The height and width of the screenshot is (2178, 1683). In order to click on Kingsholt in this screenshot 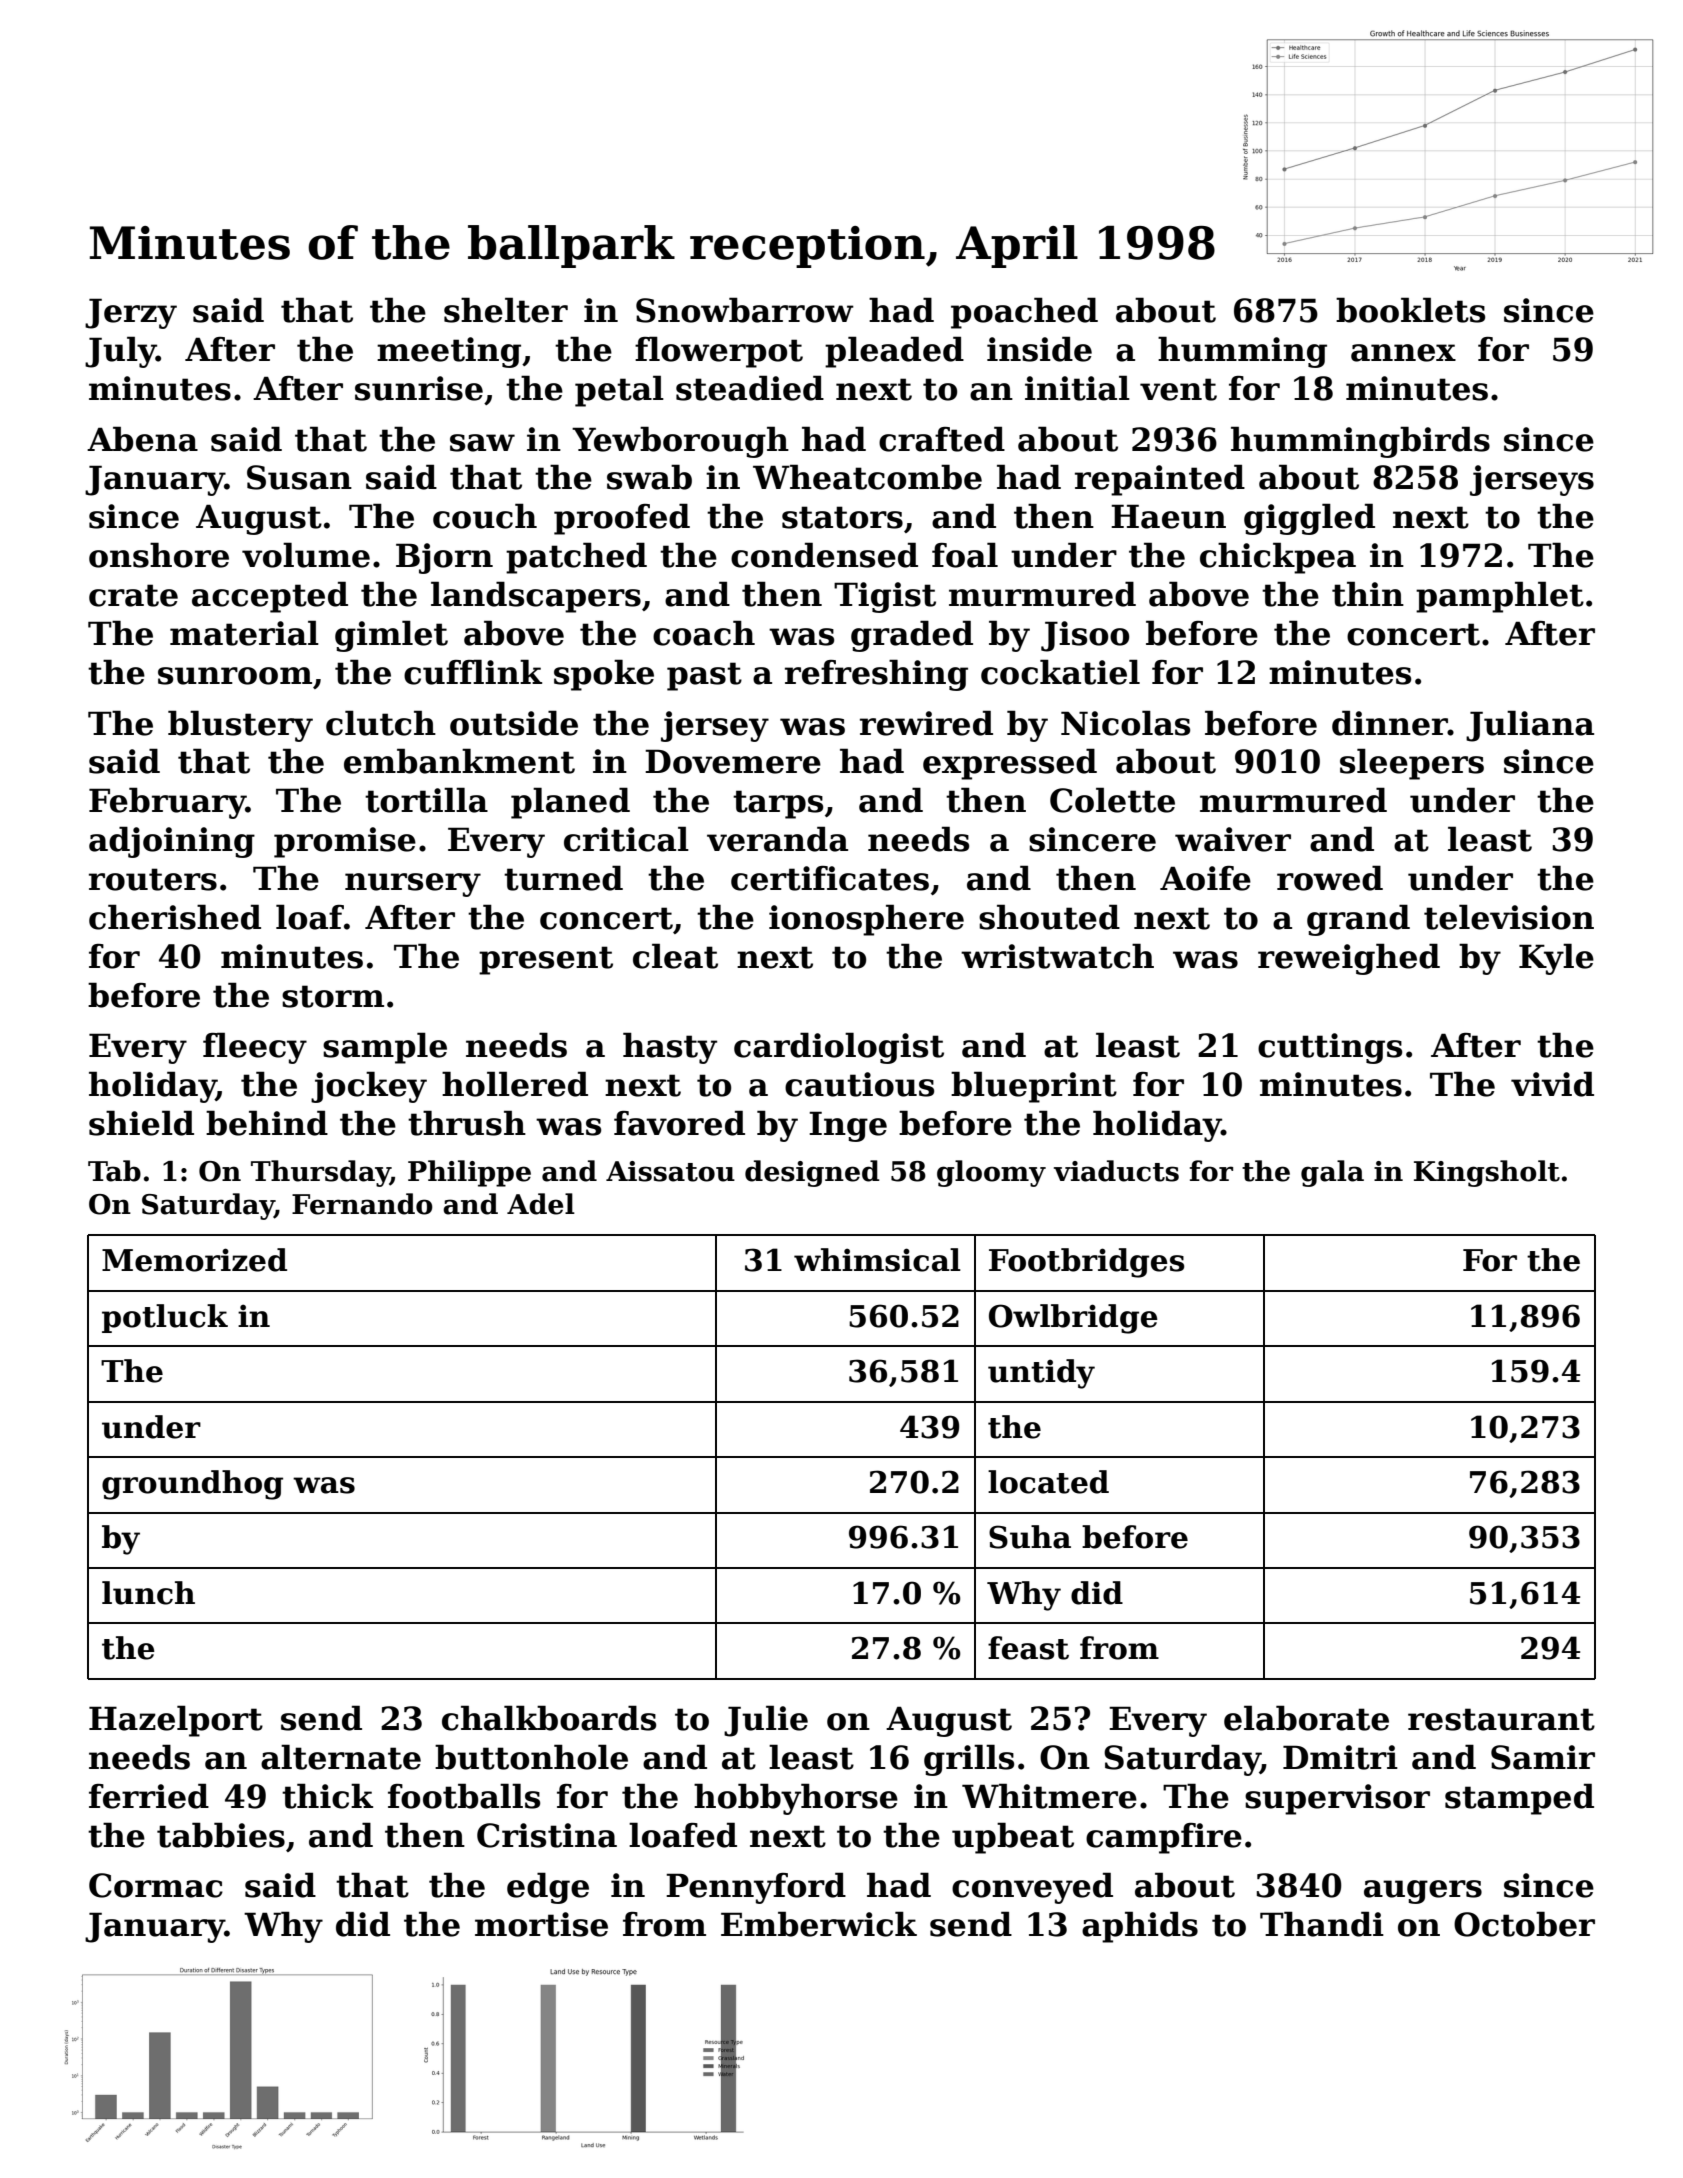, I will do `click(1487, 1173)`.
